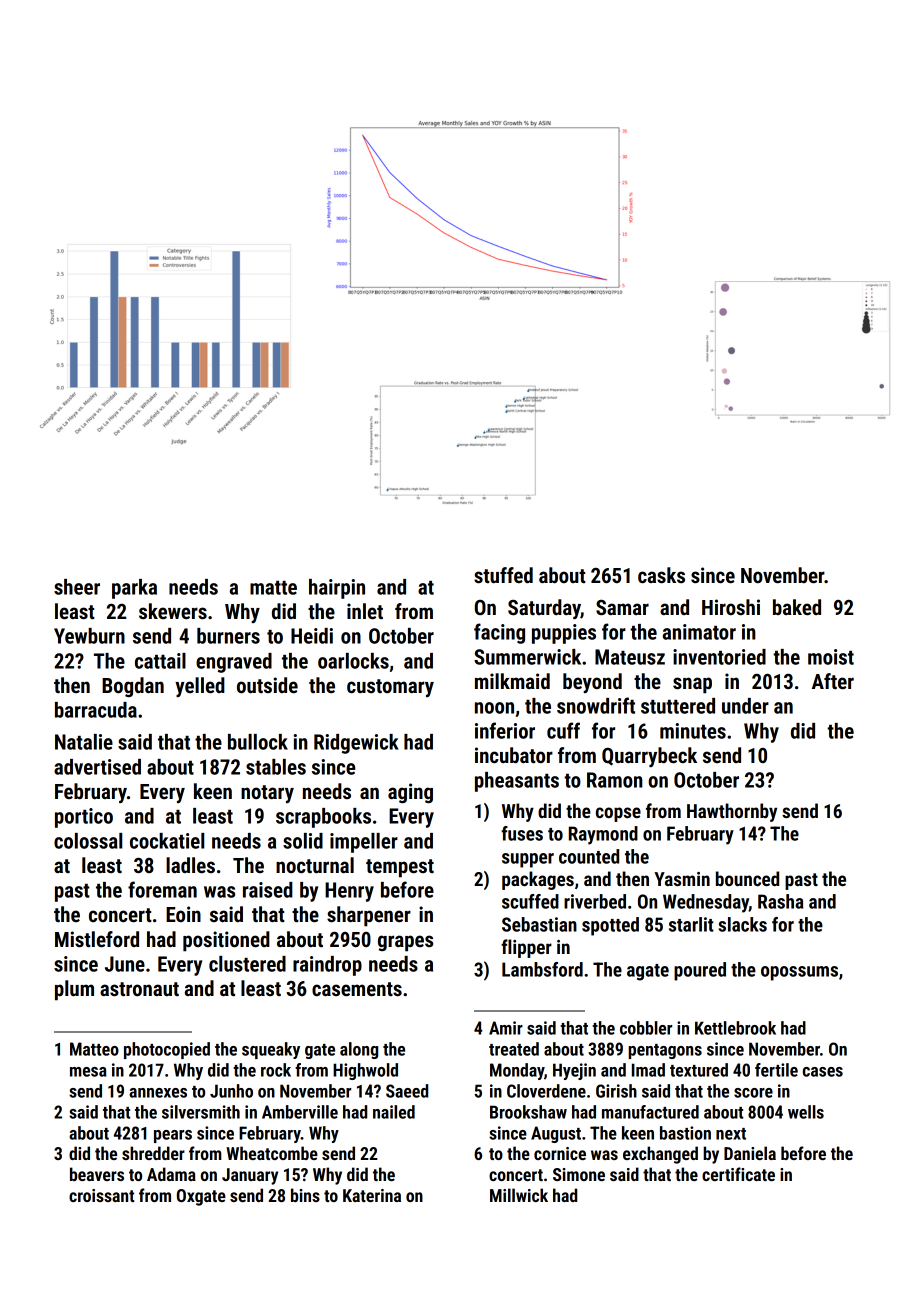  What do you see at coordinates (494, 708) in the screenshot?
I see `noon` at bounding box center [494, 708].
